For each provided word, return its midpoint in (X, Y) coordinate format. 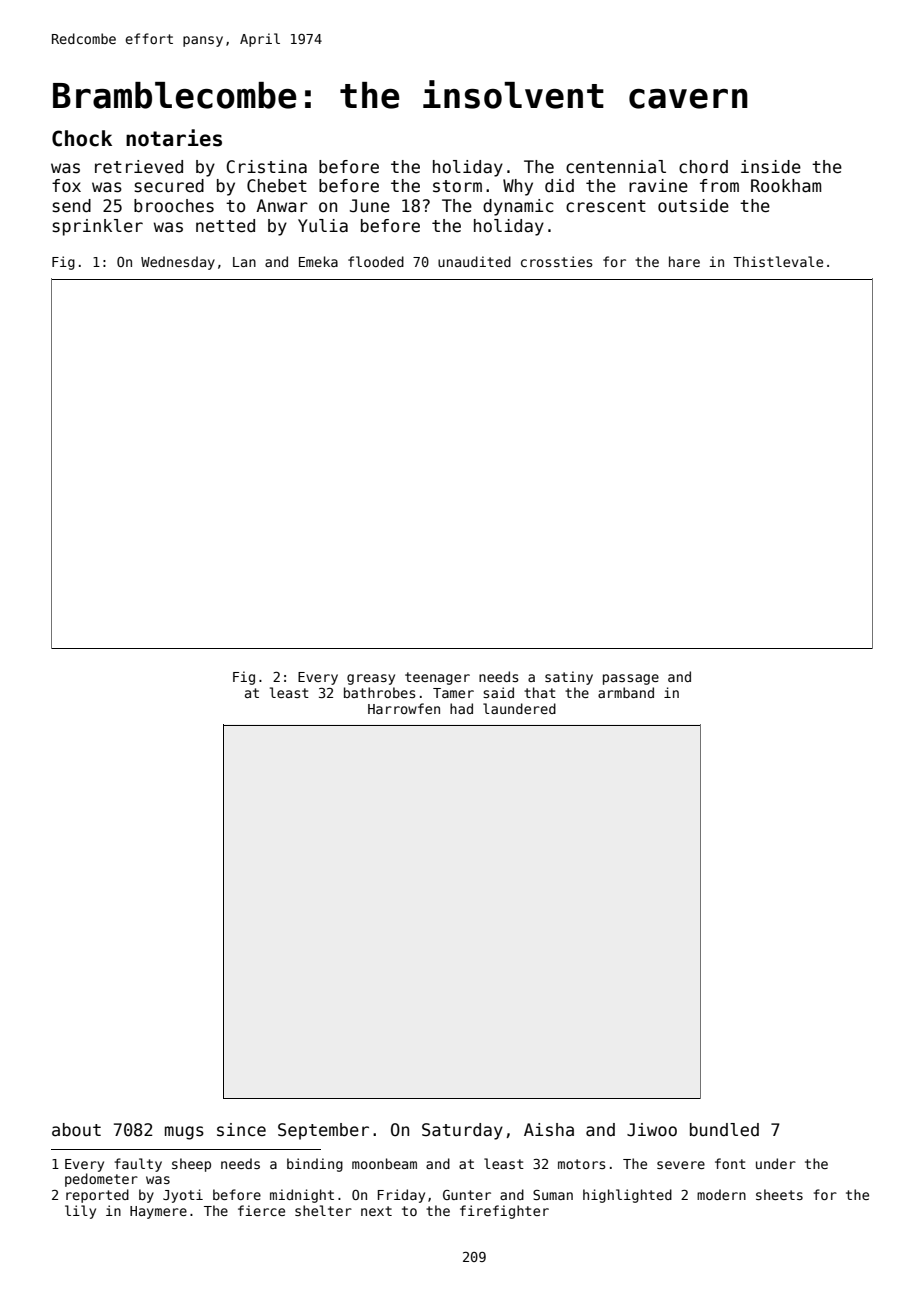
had (461, 708)
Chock (82, 138)
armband (626, 692)
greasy (371, 679)
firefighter (504, 1212)
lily (80, 1212)
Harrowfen (404, 708)
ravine (658, 186)
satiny (569, 678)
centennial (616, 167)
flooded (376, 261)
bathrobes (380, 692)
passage (631, 679)
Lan (244, 262)
